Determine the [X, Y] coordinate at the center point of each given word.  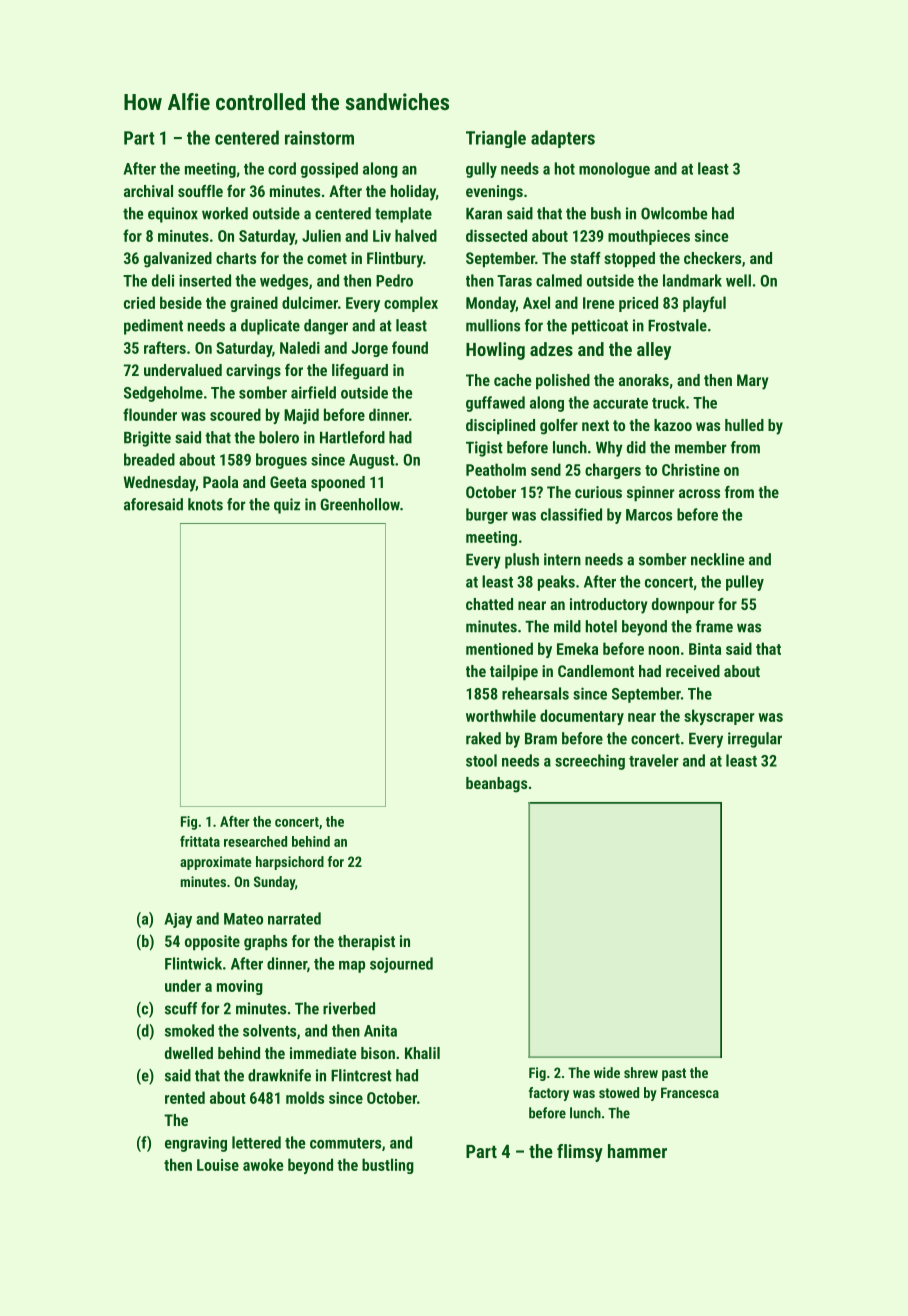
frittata [200, 841]
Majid [301, 416]
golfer [559, 427]
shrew [641, 1072]
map [352, 967]
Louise [218, 1165]
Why [609, 449]
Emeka [577, 648]
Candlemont [596, 671]
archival [148, 191]
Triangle [496, 139]
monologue [614, 170]
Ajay [178, 920]
